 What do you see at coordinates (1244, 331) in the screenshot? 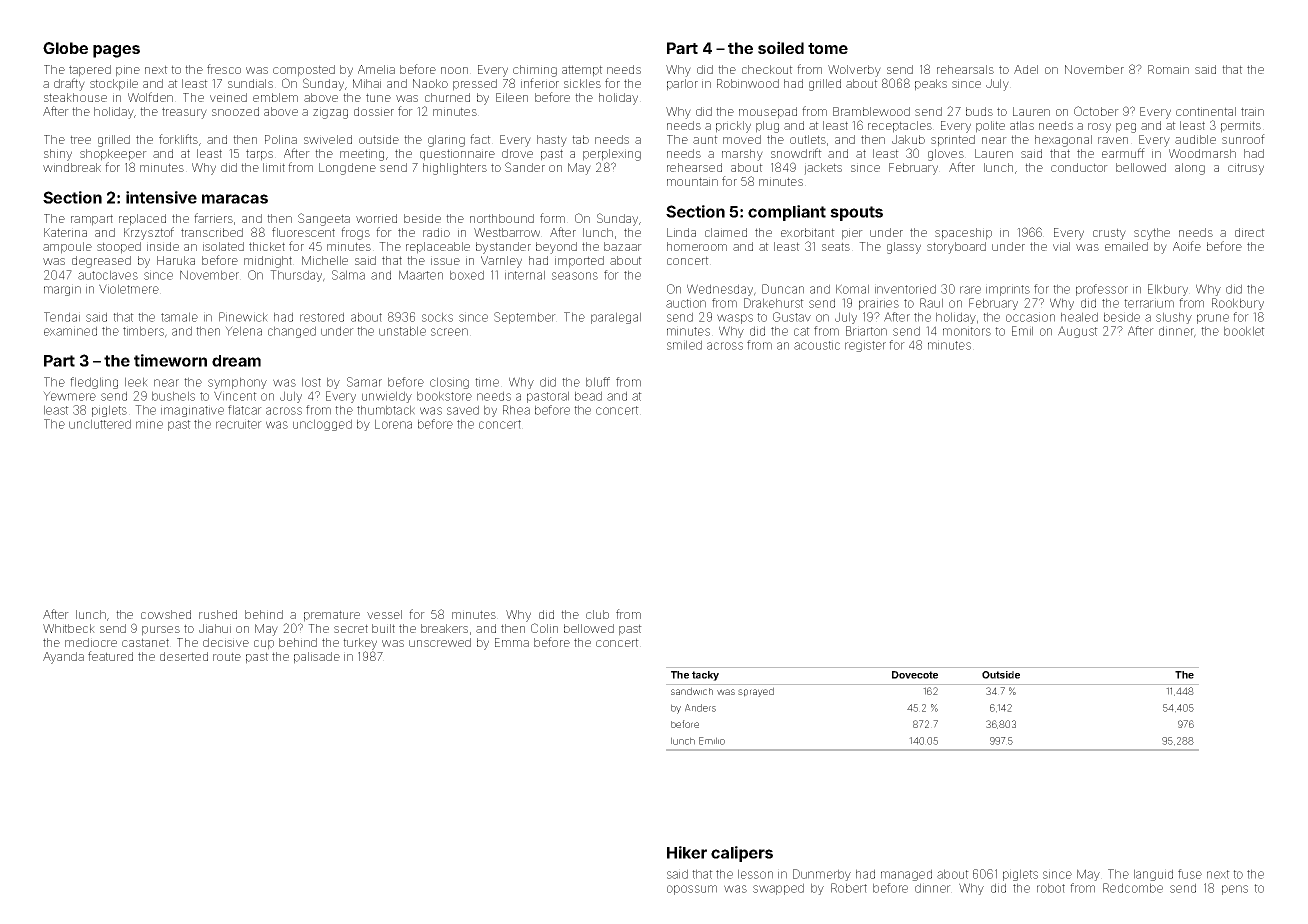
I see `booklet` at bounding box center [1244, 331].
